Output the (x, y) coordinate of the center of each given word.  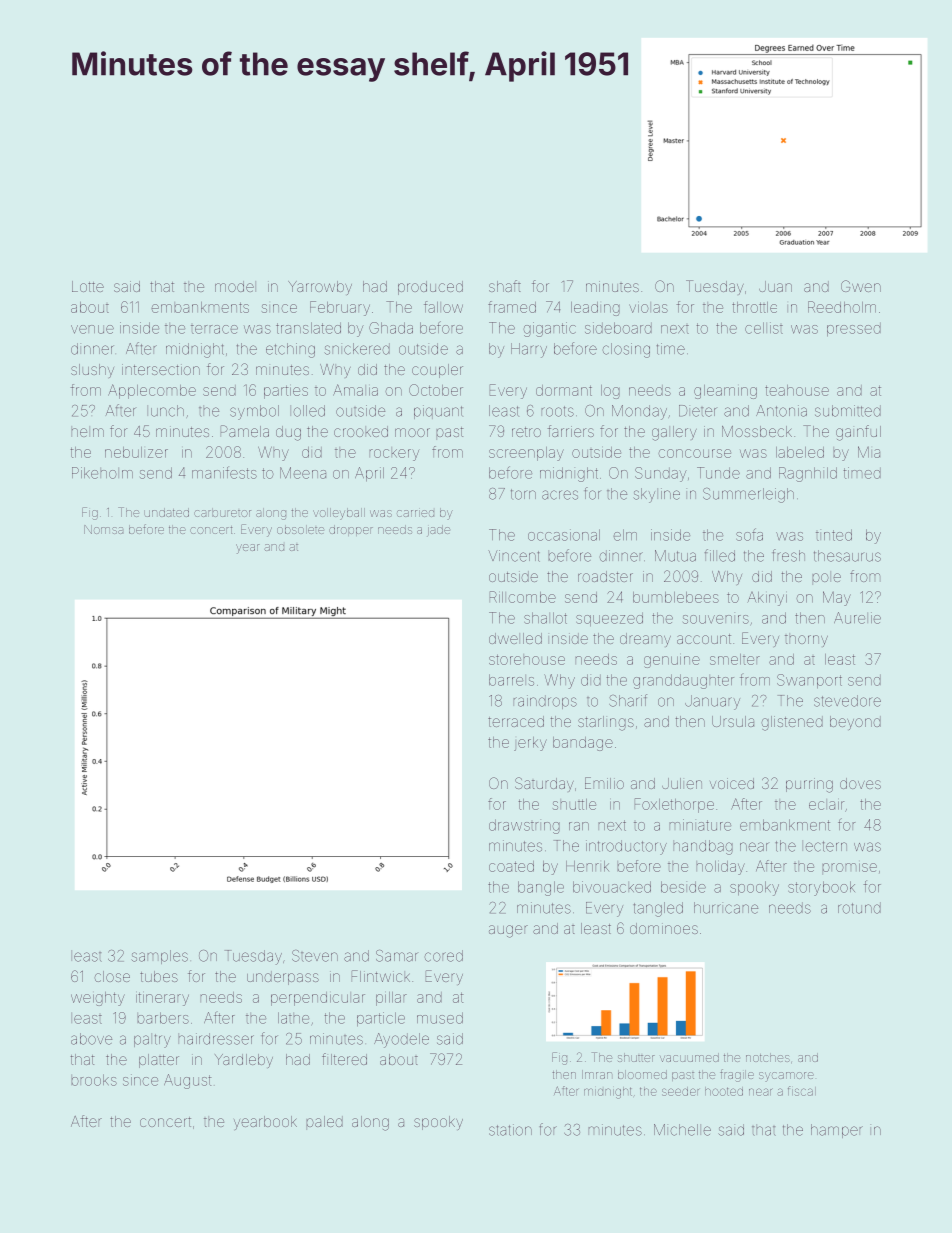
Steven (315, 956)
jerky (530, 744)
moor (412, 432)
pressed (854, 329)
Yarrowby (320, 288)
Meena (303, 473)
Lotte (88, 286)
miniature (700, 825)
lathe (293, 1018)
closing (626, 350)
